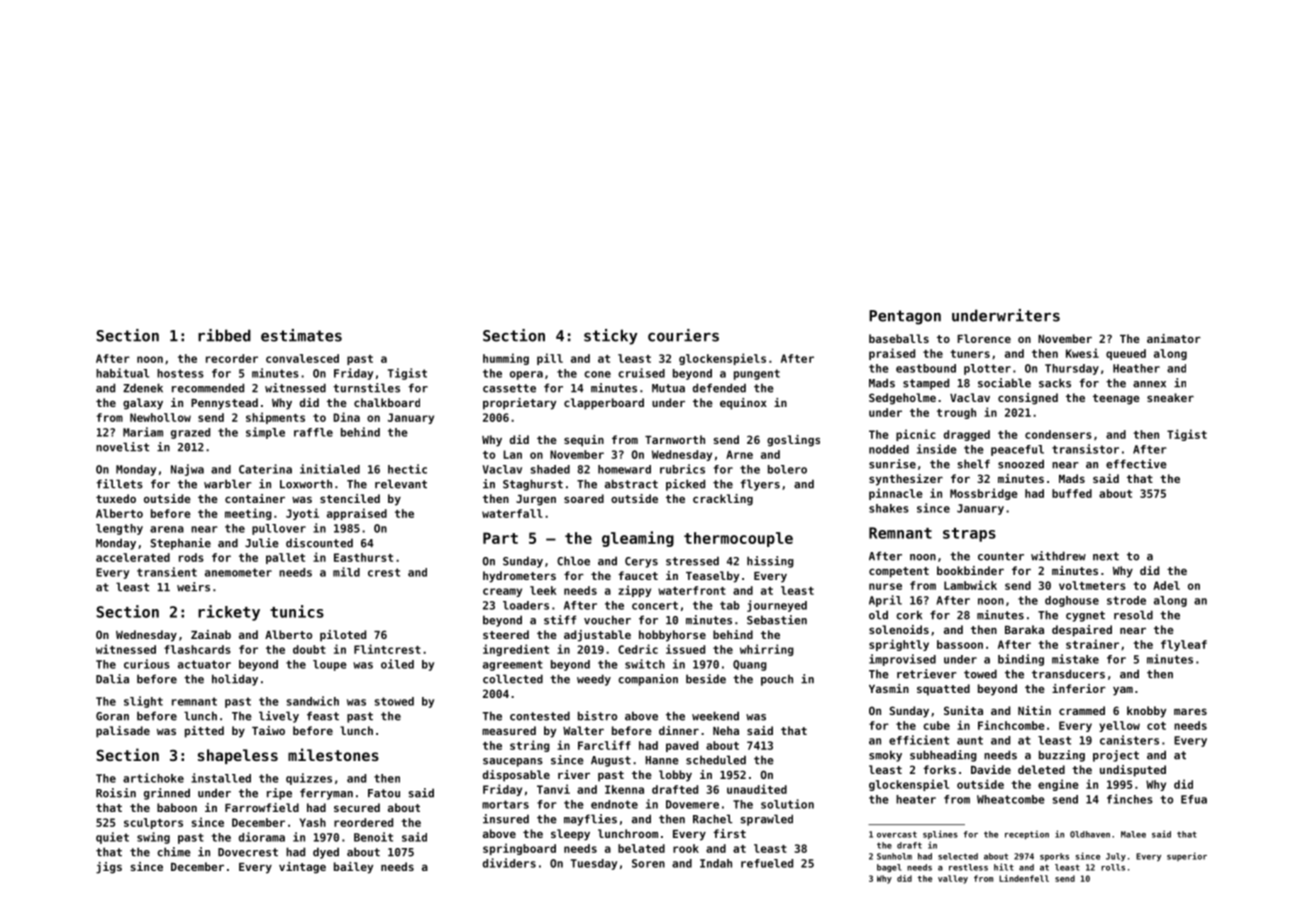 The height and width of the screenshot is (924, 1308). Describe the element at coordinates (1184, 645) in the screenshot. I see `flyleaf` at that location.
